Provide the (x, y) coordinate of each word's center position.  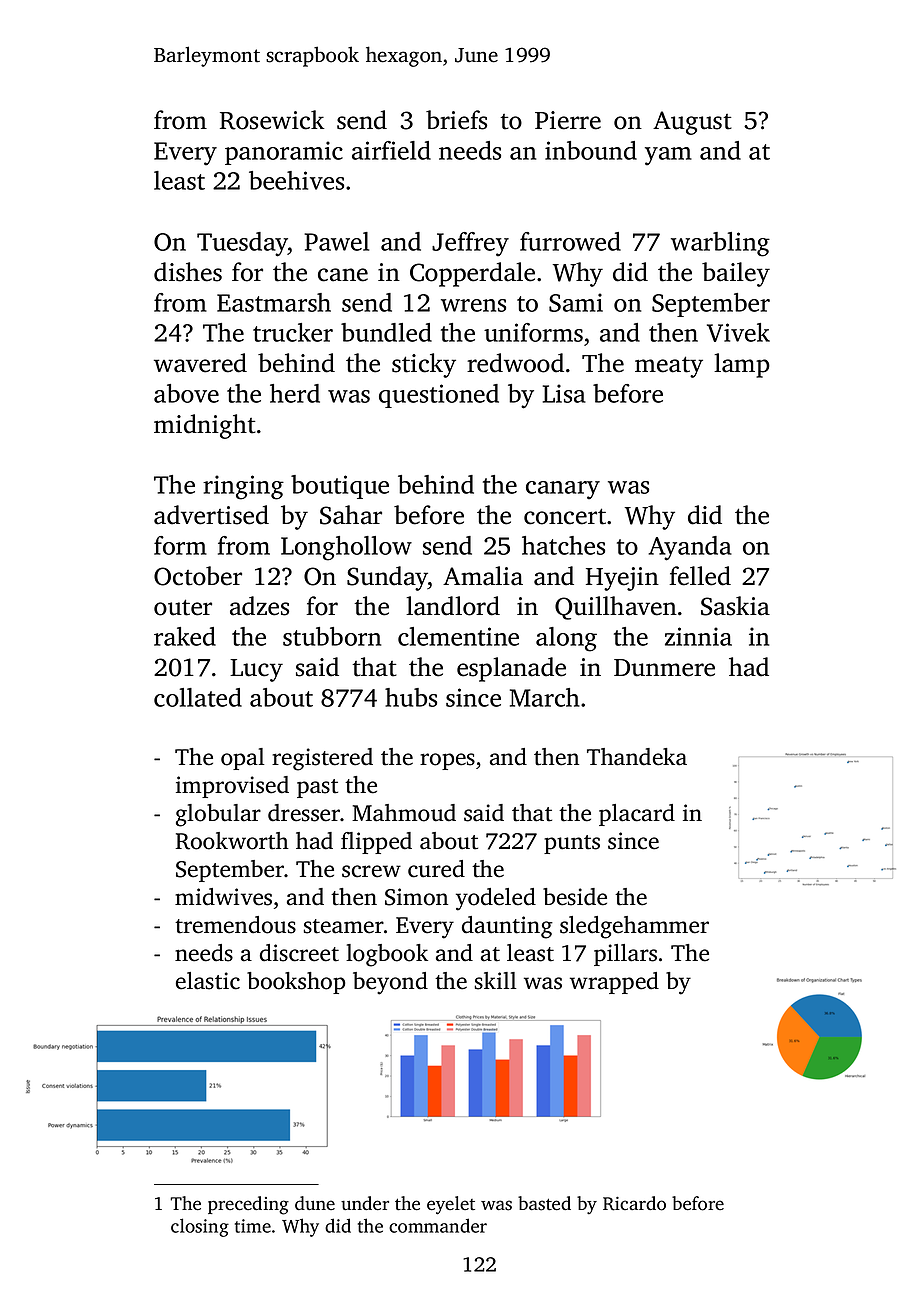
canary (563, 490)
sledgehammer (634, 927)
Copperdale (472, 274)
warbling (720, 244)
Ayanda (690, 548)
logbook (387, 955)
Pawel (336, 241)
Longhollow (346, 548)
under (365, 1203)
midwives (223, 897)
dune (315, 1203)
